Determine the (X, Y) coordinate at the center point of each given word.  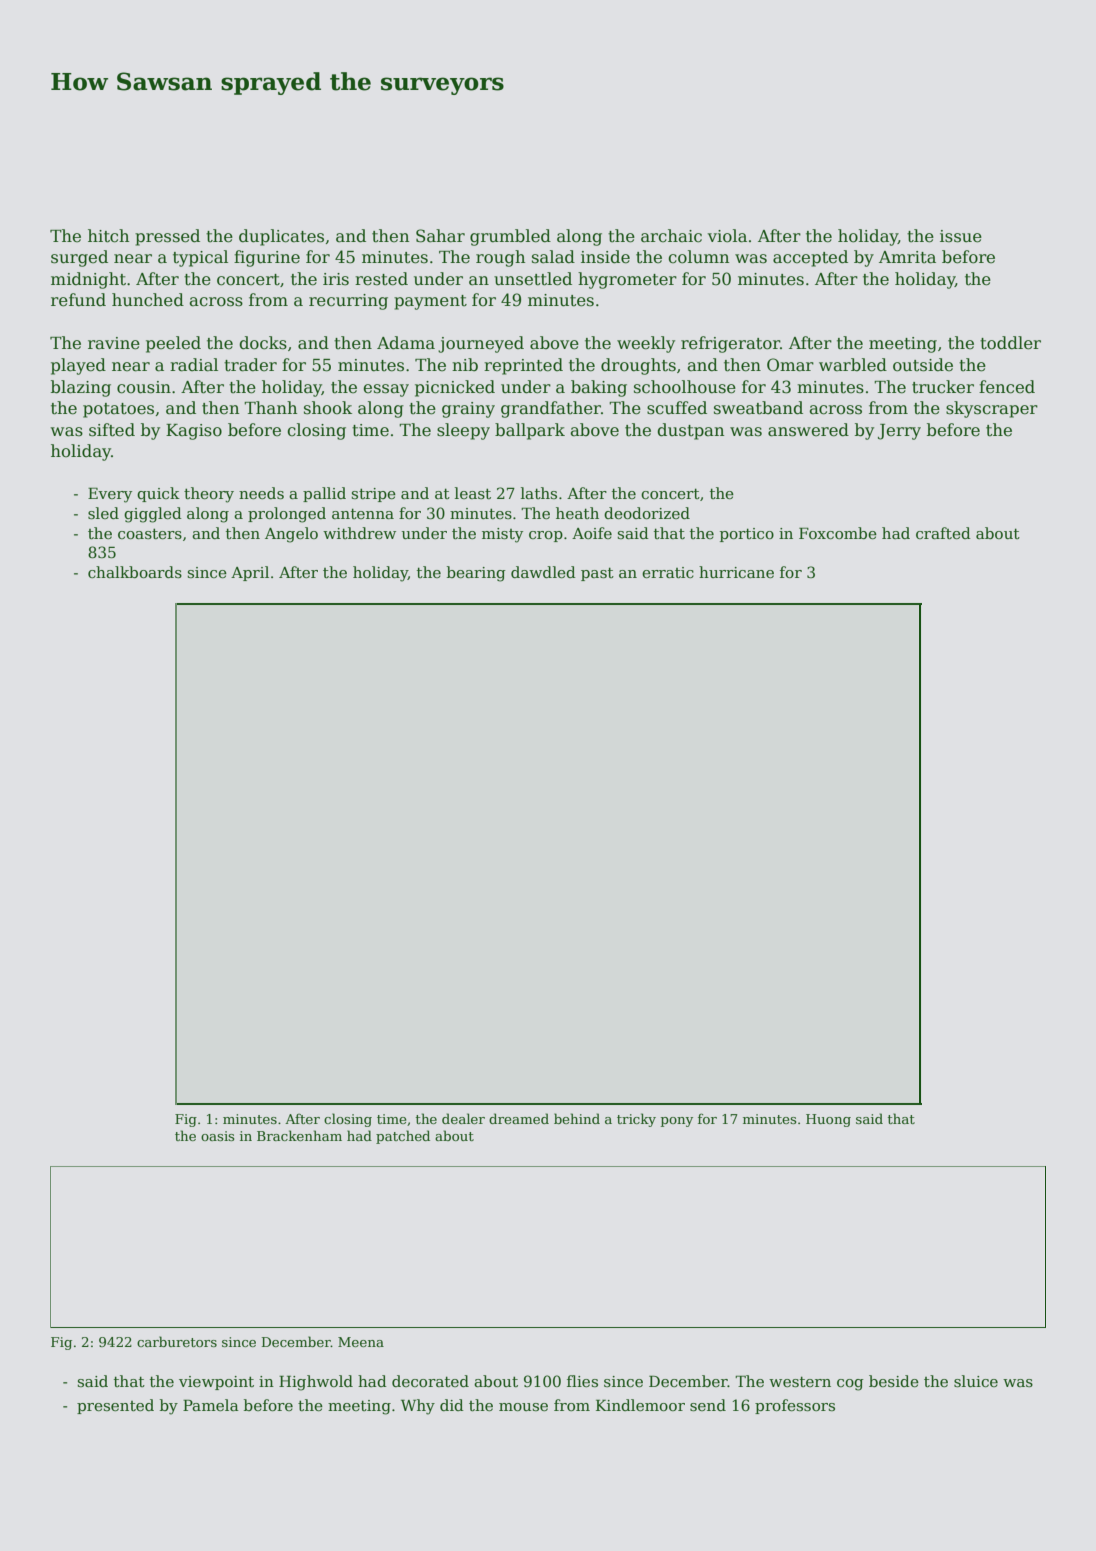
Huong (828, 1120)
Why (418, 1407)
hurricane (736, 572)
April (250, 573)
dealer (463, 1118)
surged (79, 258)
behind (577, 1118)
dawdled (543, 572)
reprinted (523, 366)
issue (961, 236)
